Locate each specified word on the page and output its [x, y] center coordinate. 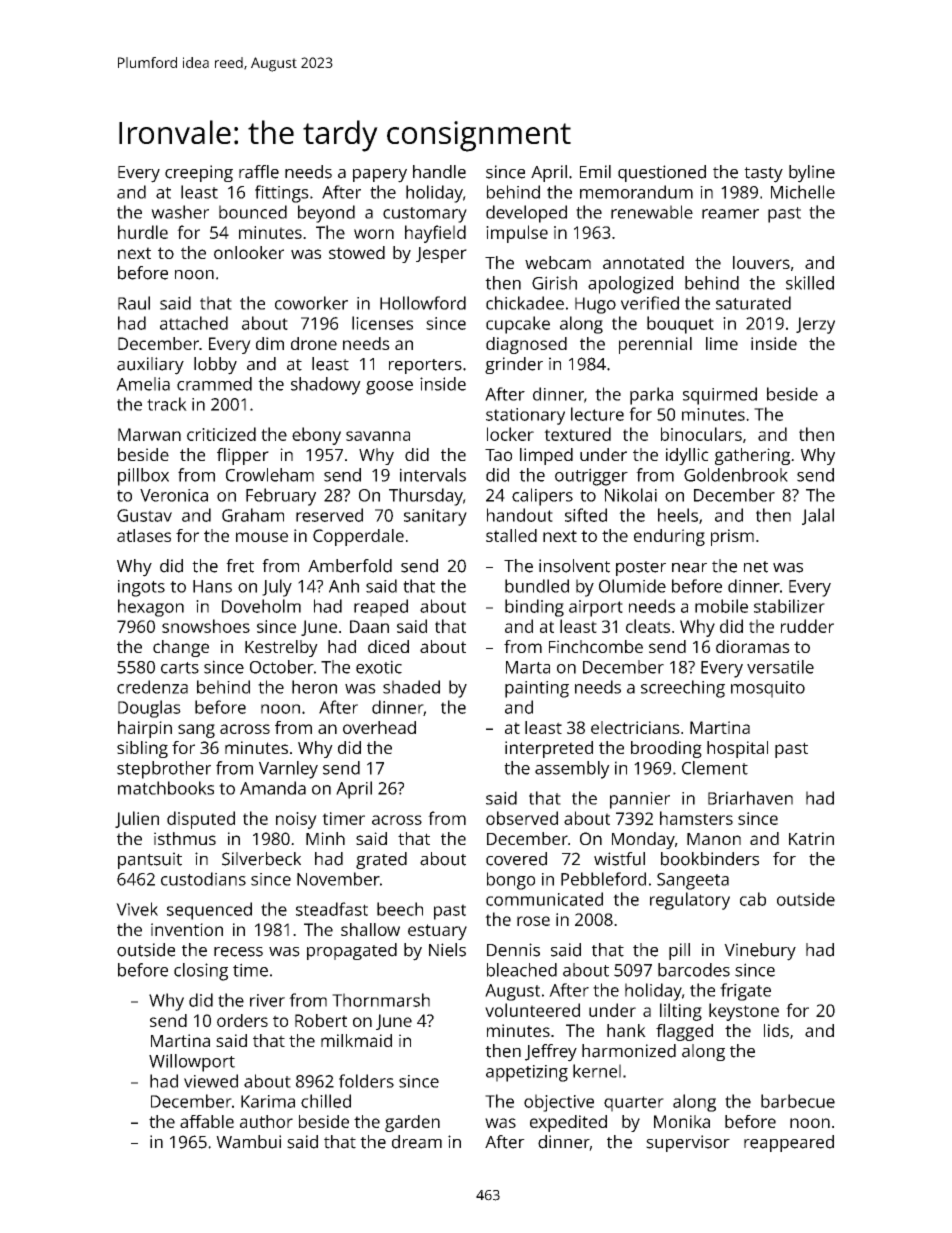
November [338, 879]
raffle [259, 172]
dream [417, 1142]
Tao [498, 455]
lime [722, 343]
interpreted [549, 749]
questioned [662, 173]
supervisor [688, 1143]
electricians [635, 727]
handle [439, 172]
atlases [144, 535]
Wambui [248, 1142]
